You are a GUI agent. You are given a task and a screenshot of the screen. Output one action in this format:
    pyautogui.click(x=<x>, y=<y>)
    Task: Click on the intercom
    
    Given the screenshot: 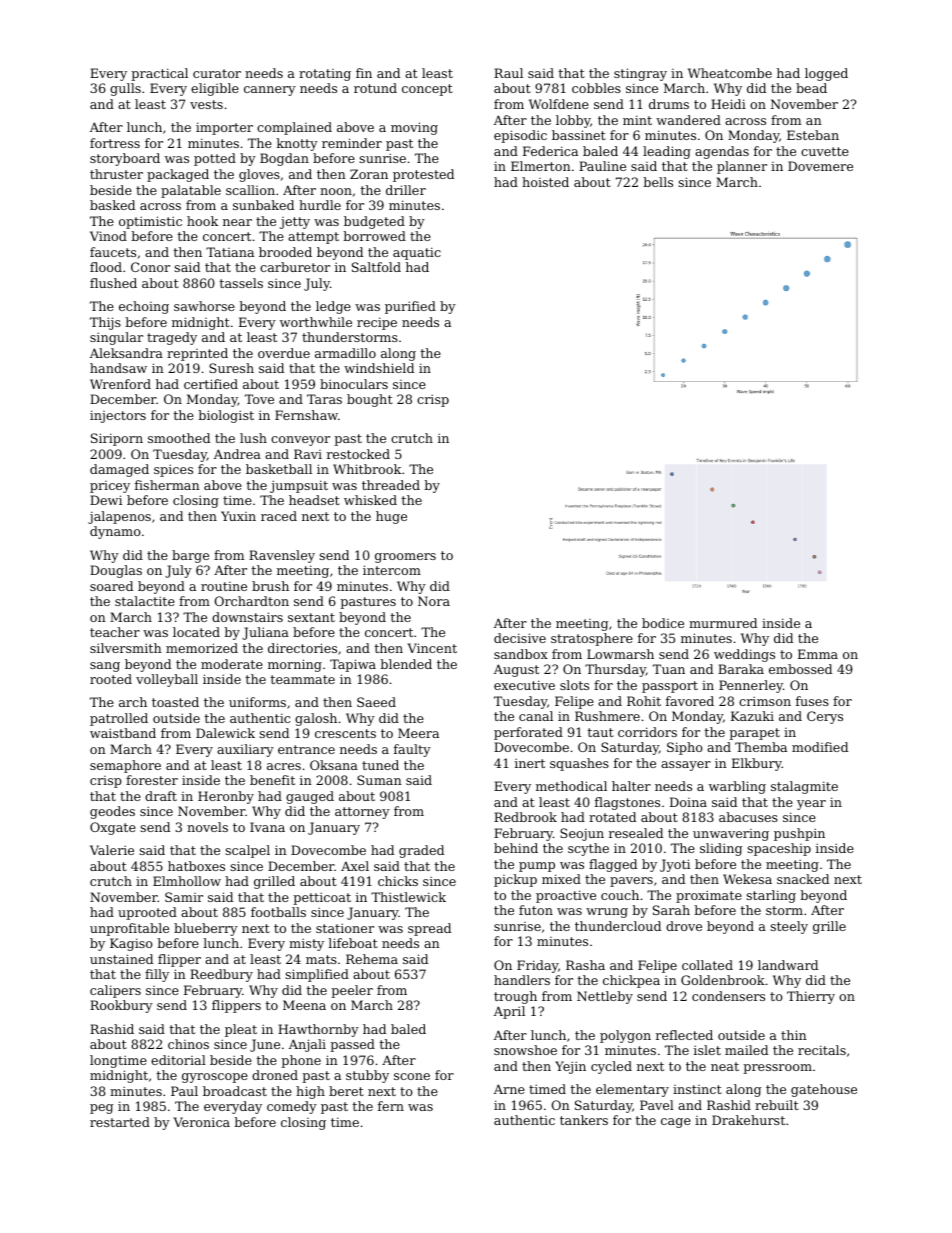 What is the action you would take?
    pyautogui.click(x=392, y=570)
